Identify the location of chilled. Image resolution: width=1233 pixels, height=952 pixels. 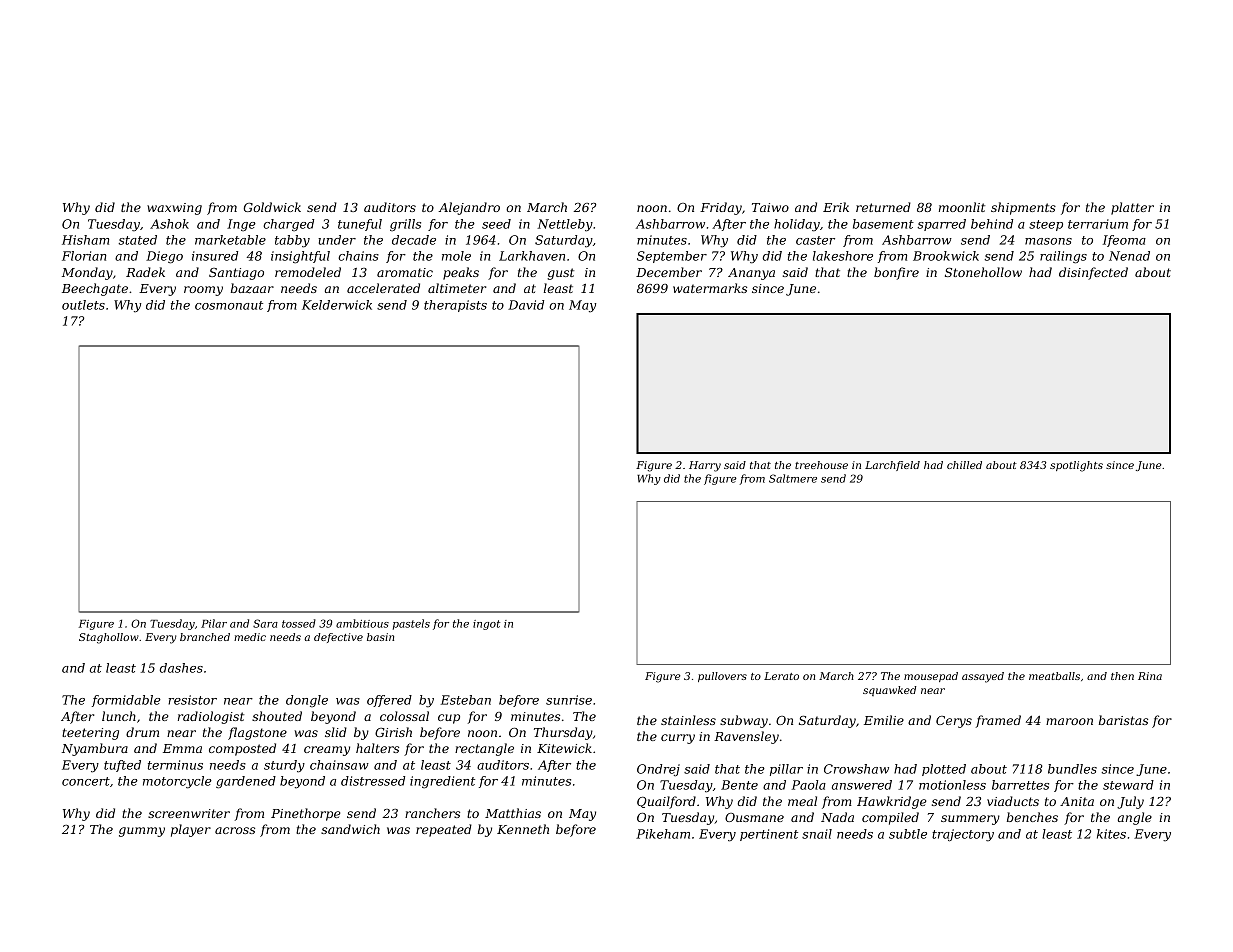
(964, 465).
